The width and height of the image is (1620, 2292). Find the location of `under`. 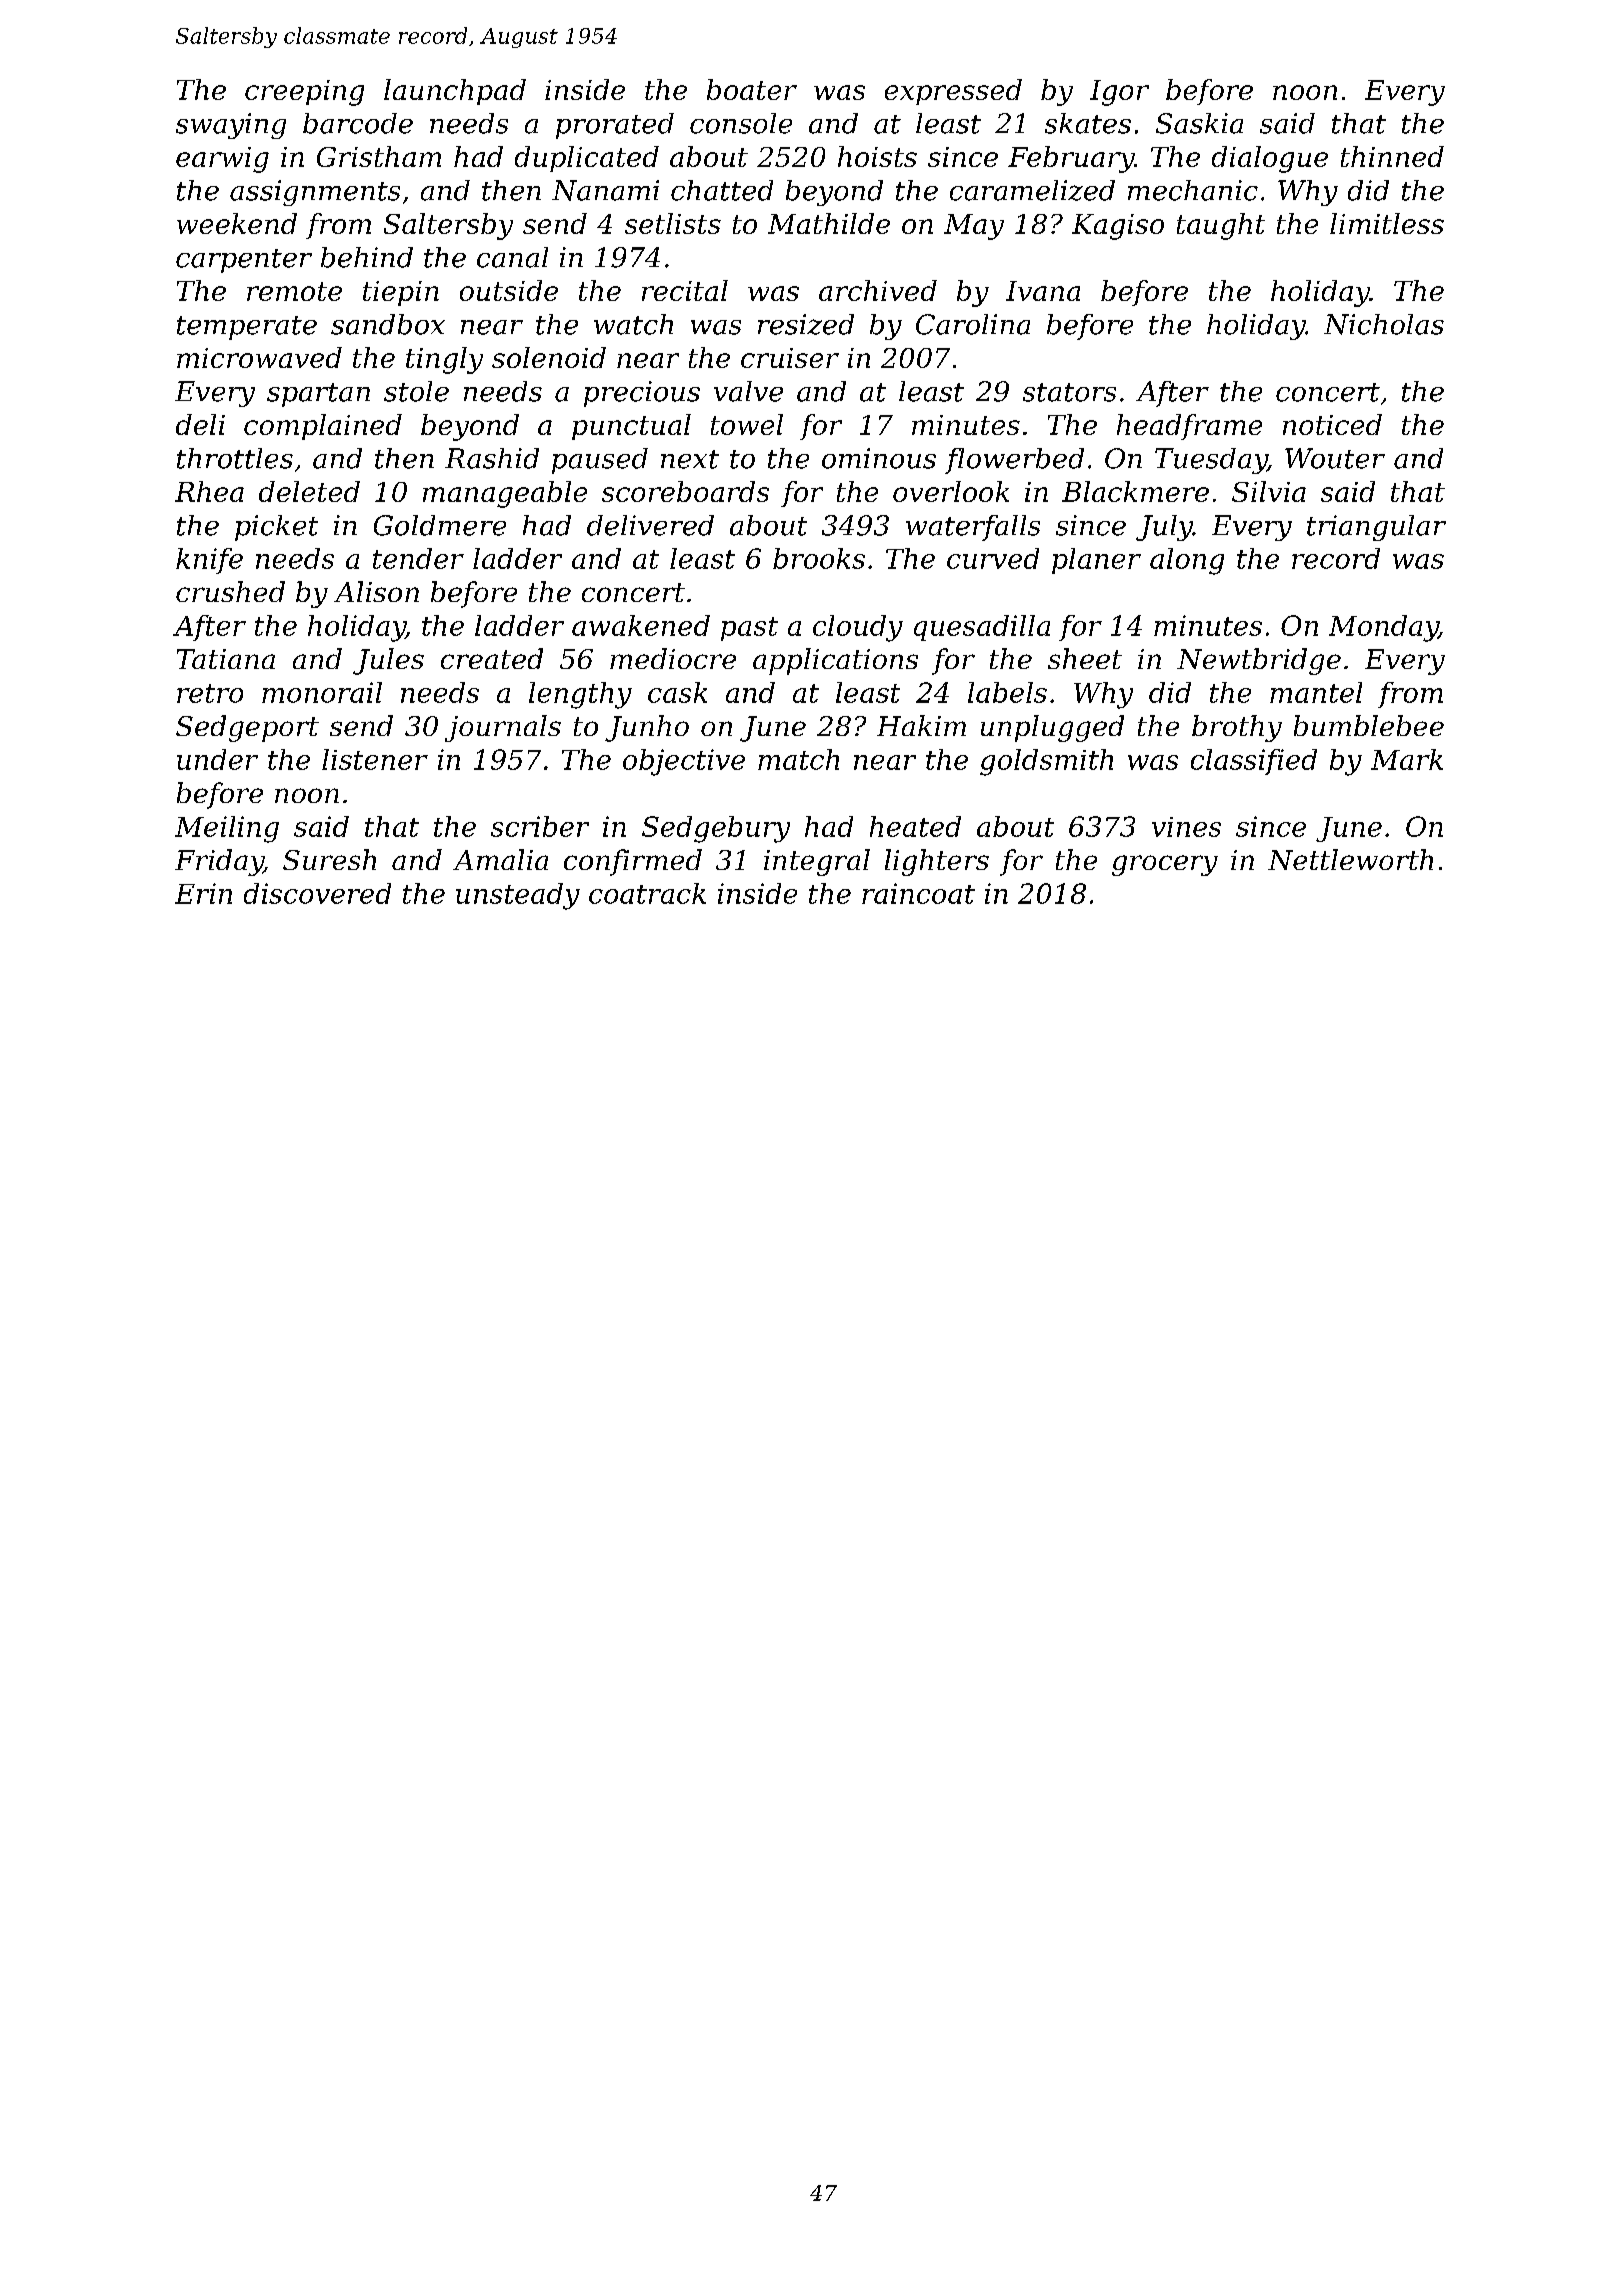

under is located at coordinates (217, 759).
